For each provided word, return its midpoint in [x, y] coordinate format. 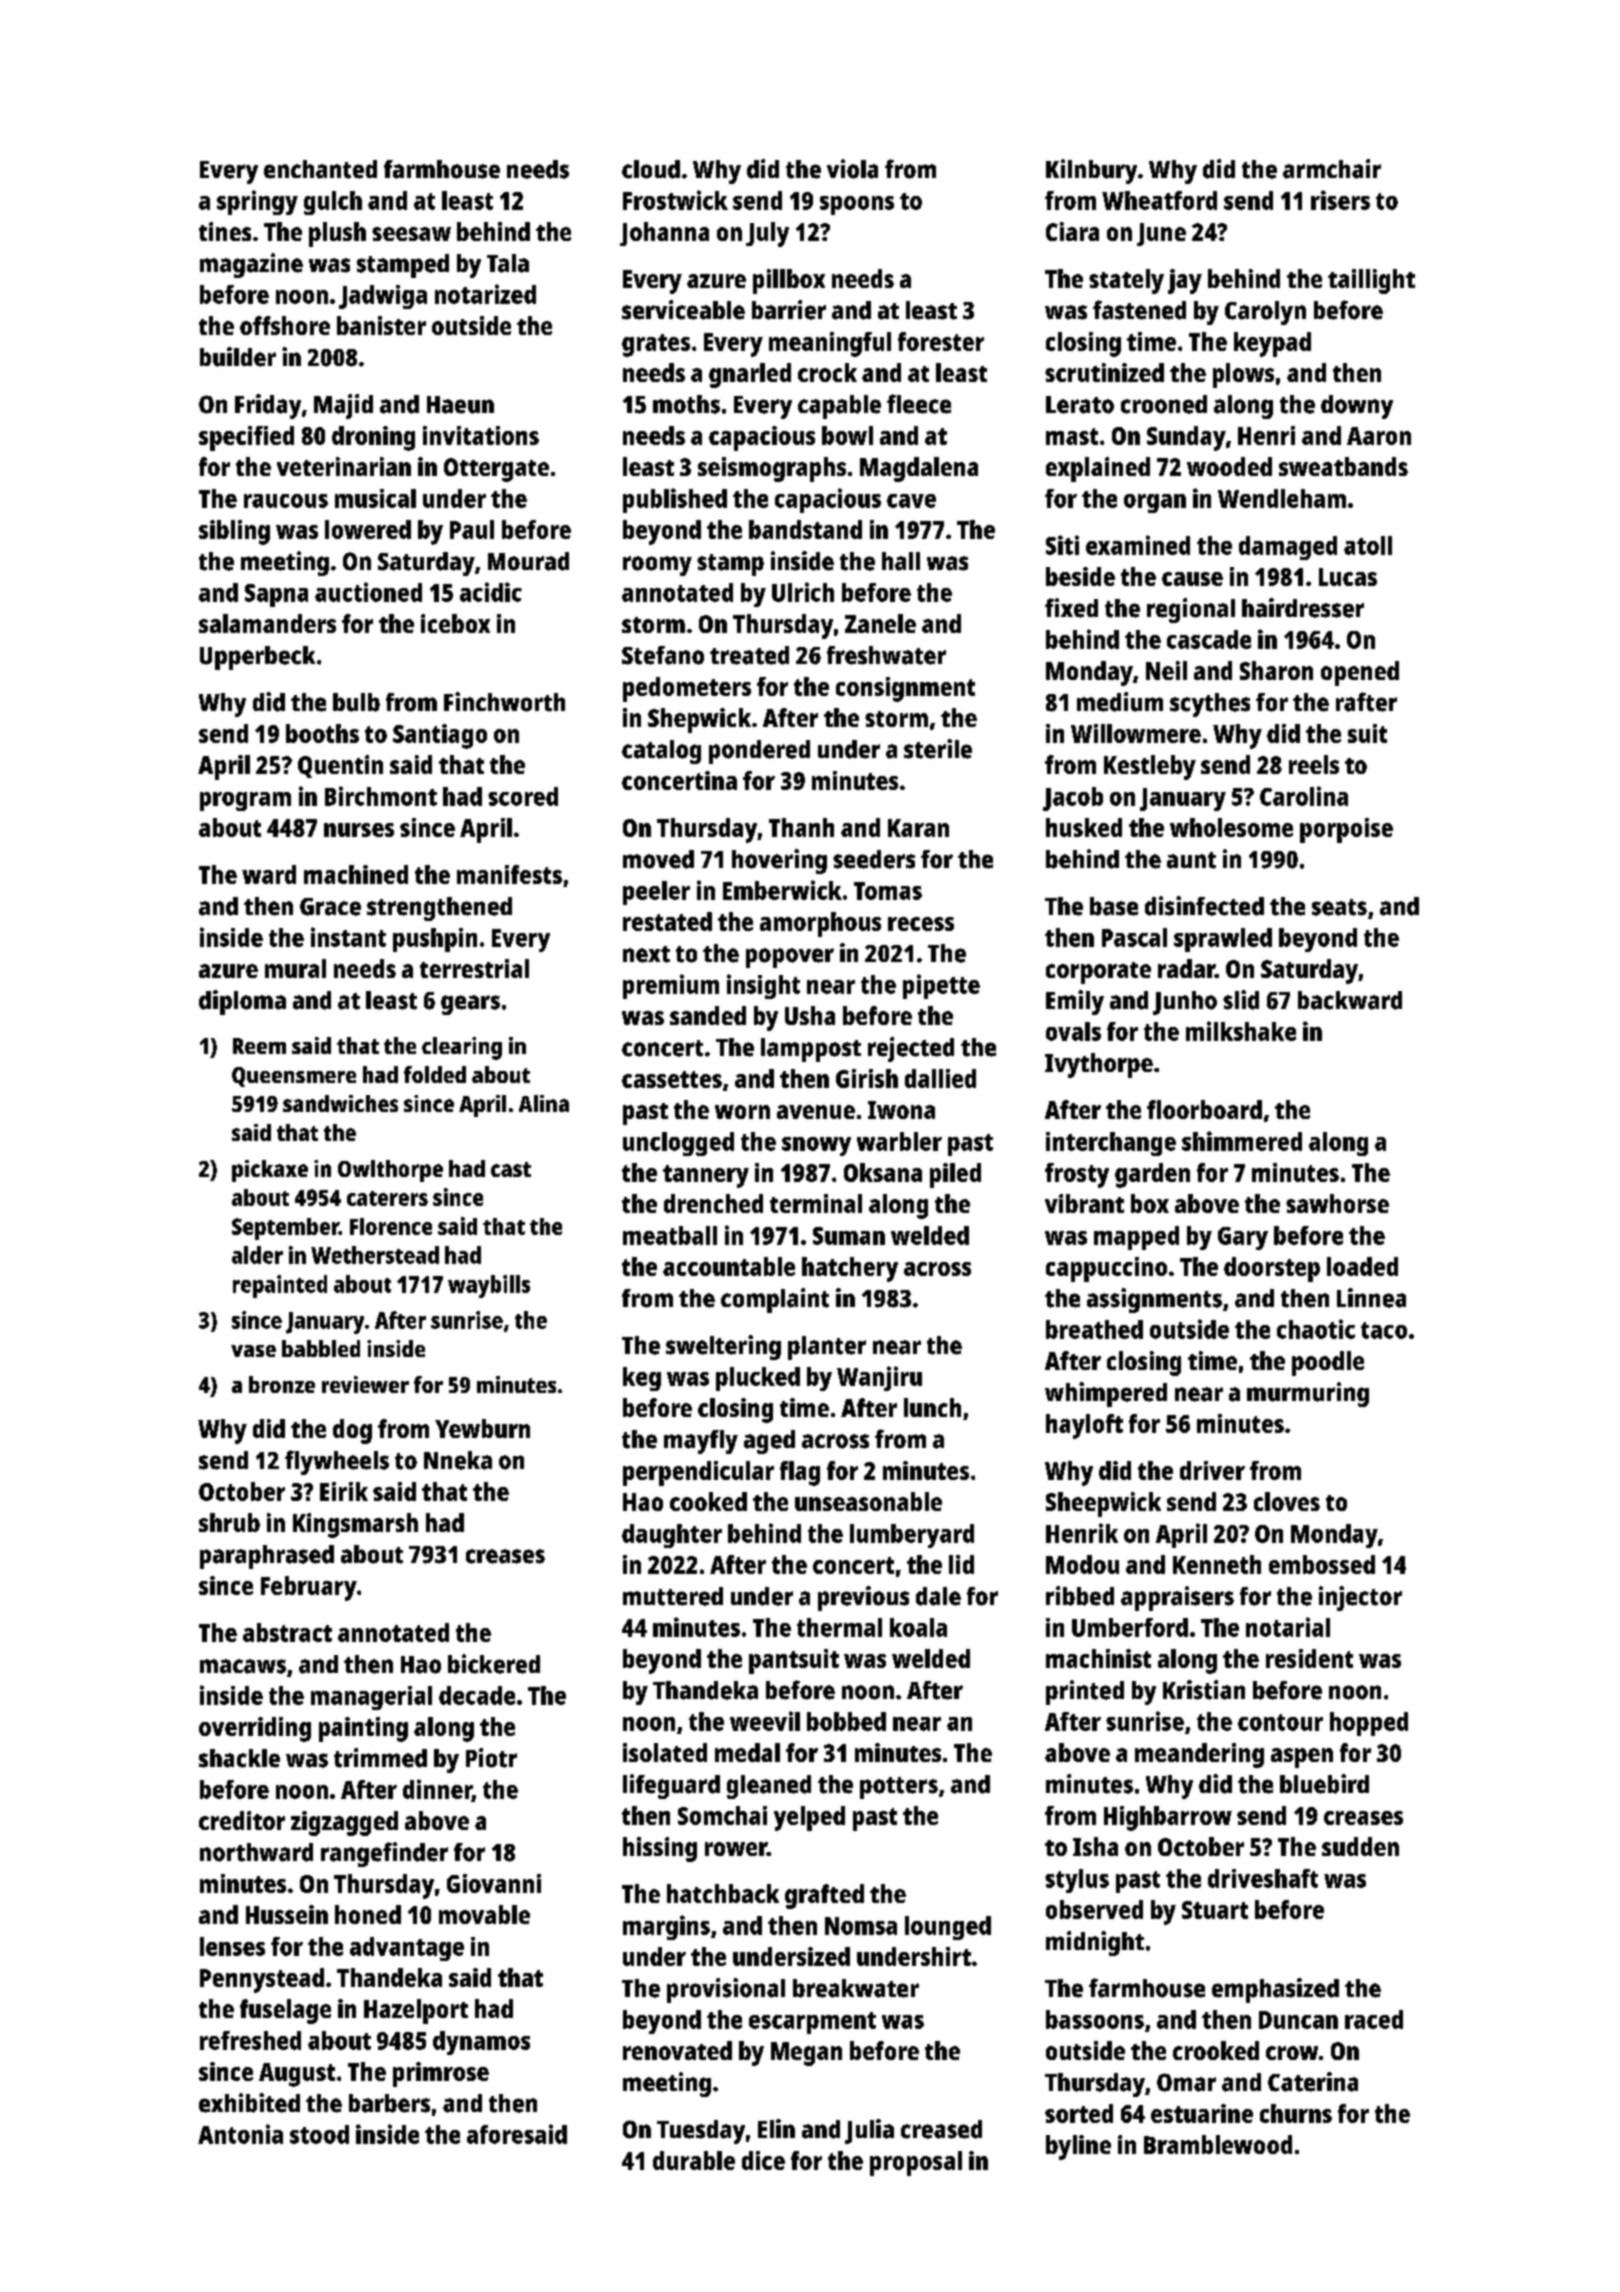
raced [1374, 2019]
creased [941, 2129]
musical [375, 498]
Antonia [240, 2134]
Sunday [1186, 438]
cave [911, 501]
